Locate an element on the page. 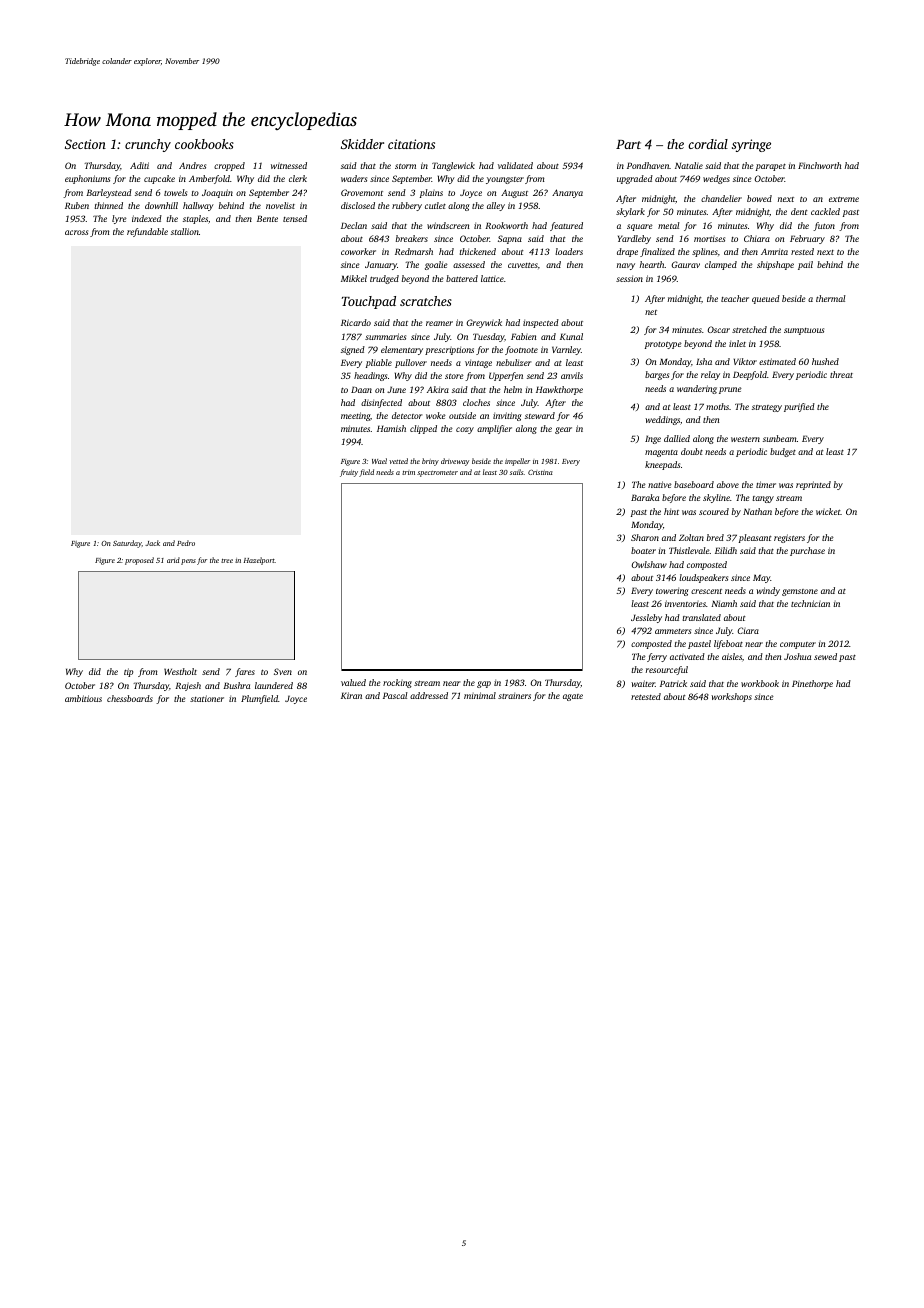  citations is located at coordinates (411, 144).
